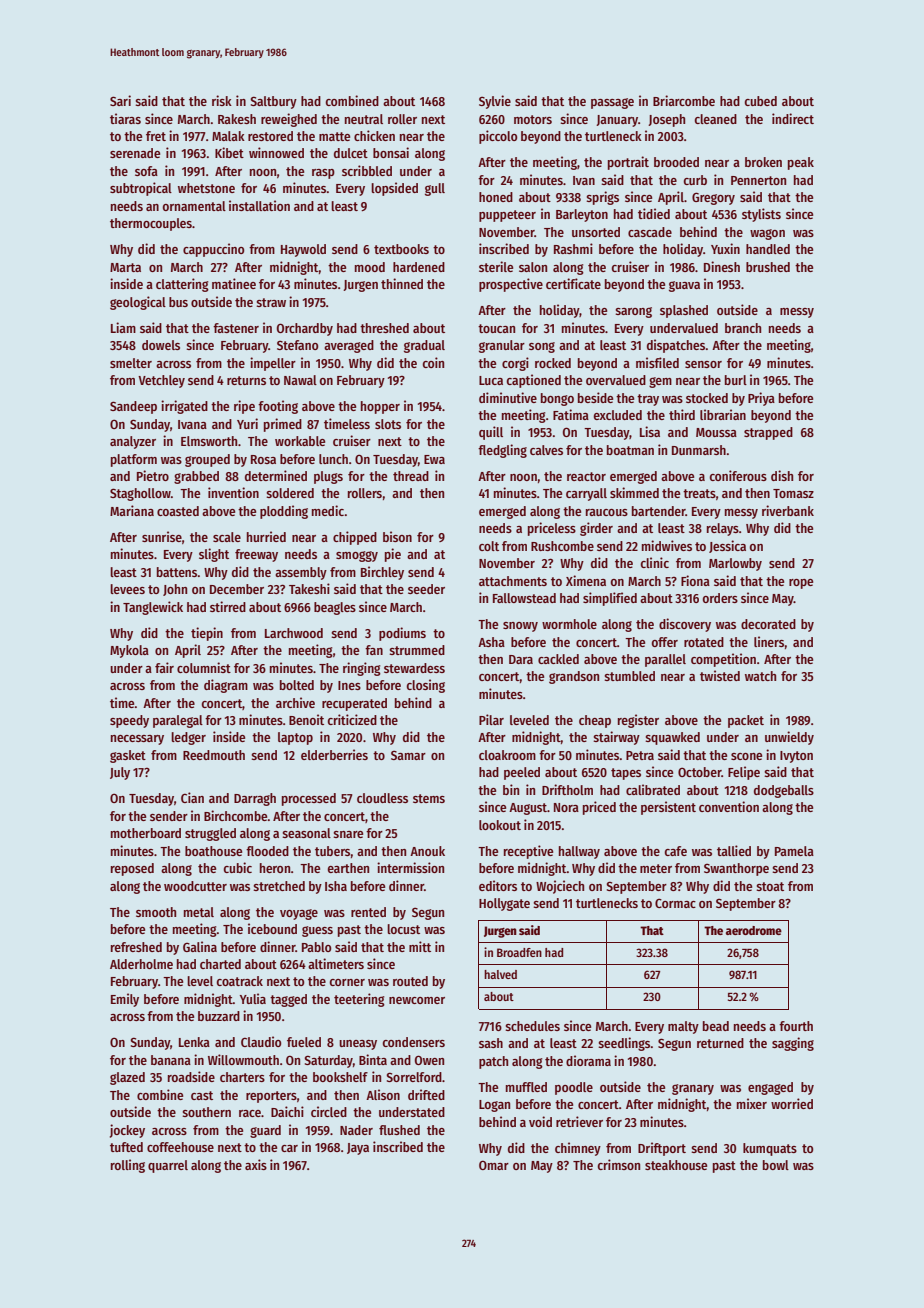 This screenshot has width=924, height=1308. What do you see at coordinates (699, 450) in the screenshot?
I see `Dunmarsh` at bounding box center [699, 450].
